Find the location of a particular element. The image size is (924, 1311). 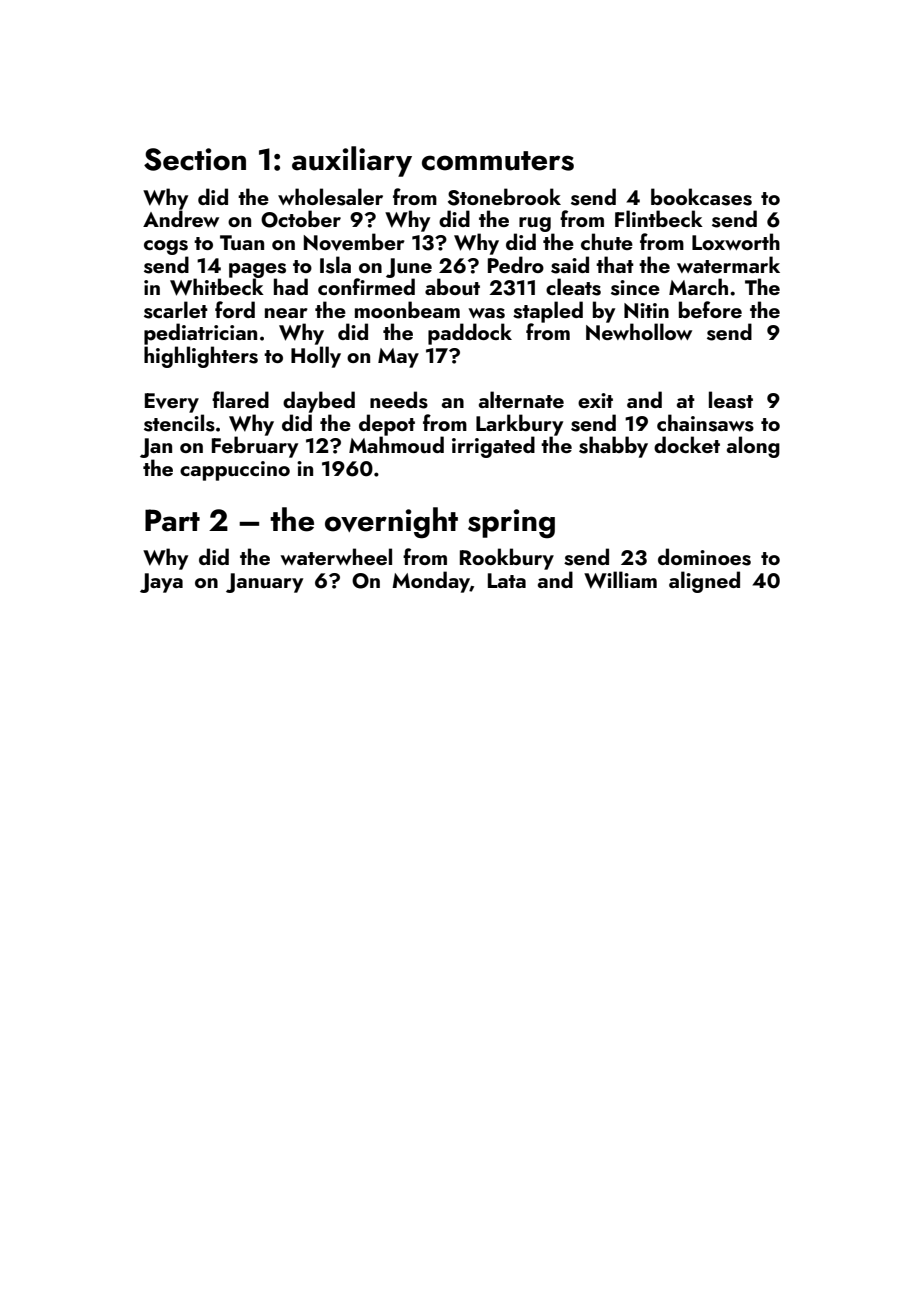

Pedro is located at coordinates (516, 264).
